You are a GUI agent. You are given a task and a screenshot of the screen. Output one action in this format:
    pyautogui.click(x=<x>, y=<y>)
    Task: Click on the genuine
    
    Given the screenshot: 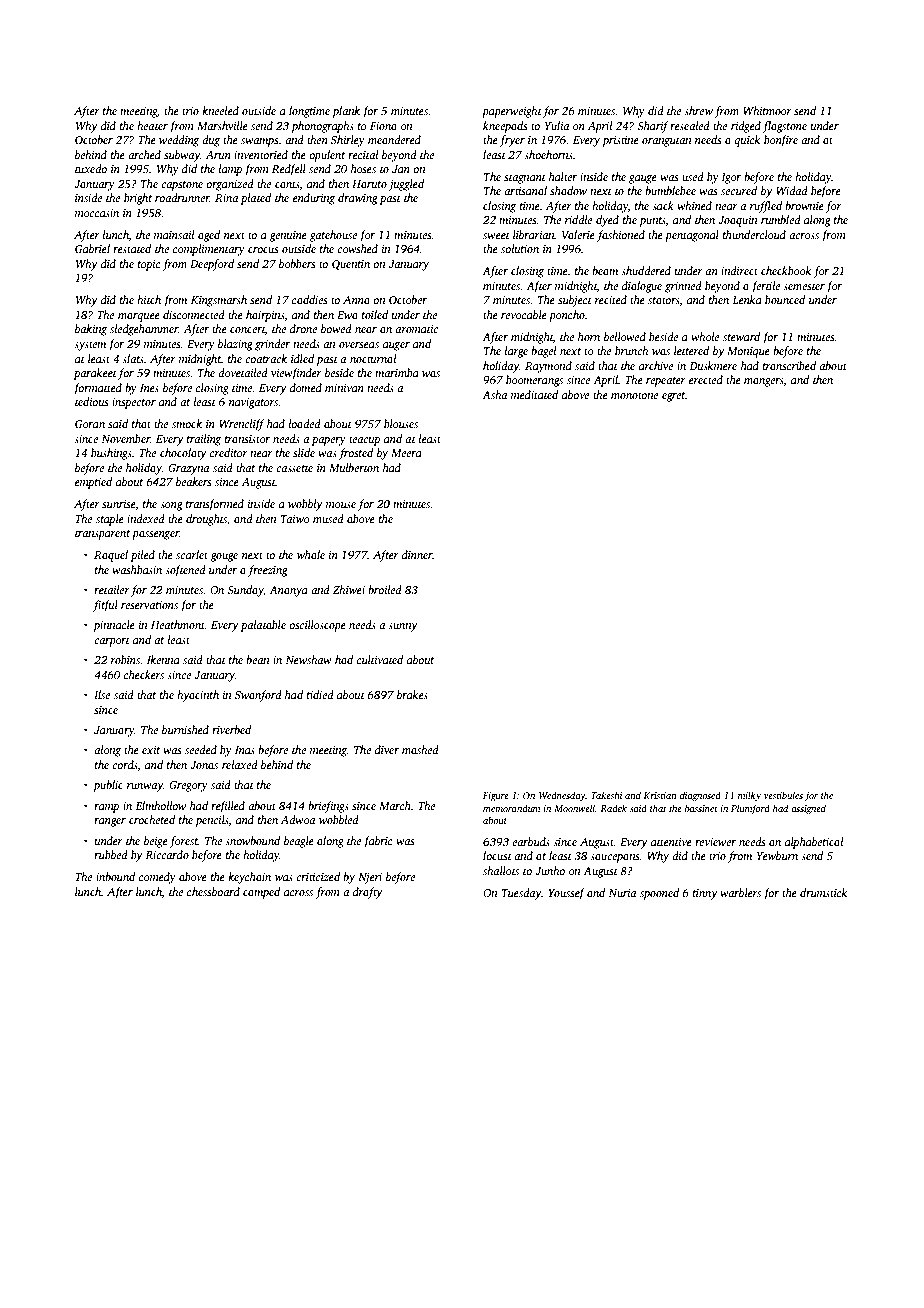 What is the action you would take?
    pyautogui.click(x=288, y=236)
